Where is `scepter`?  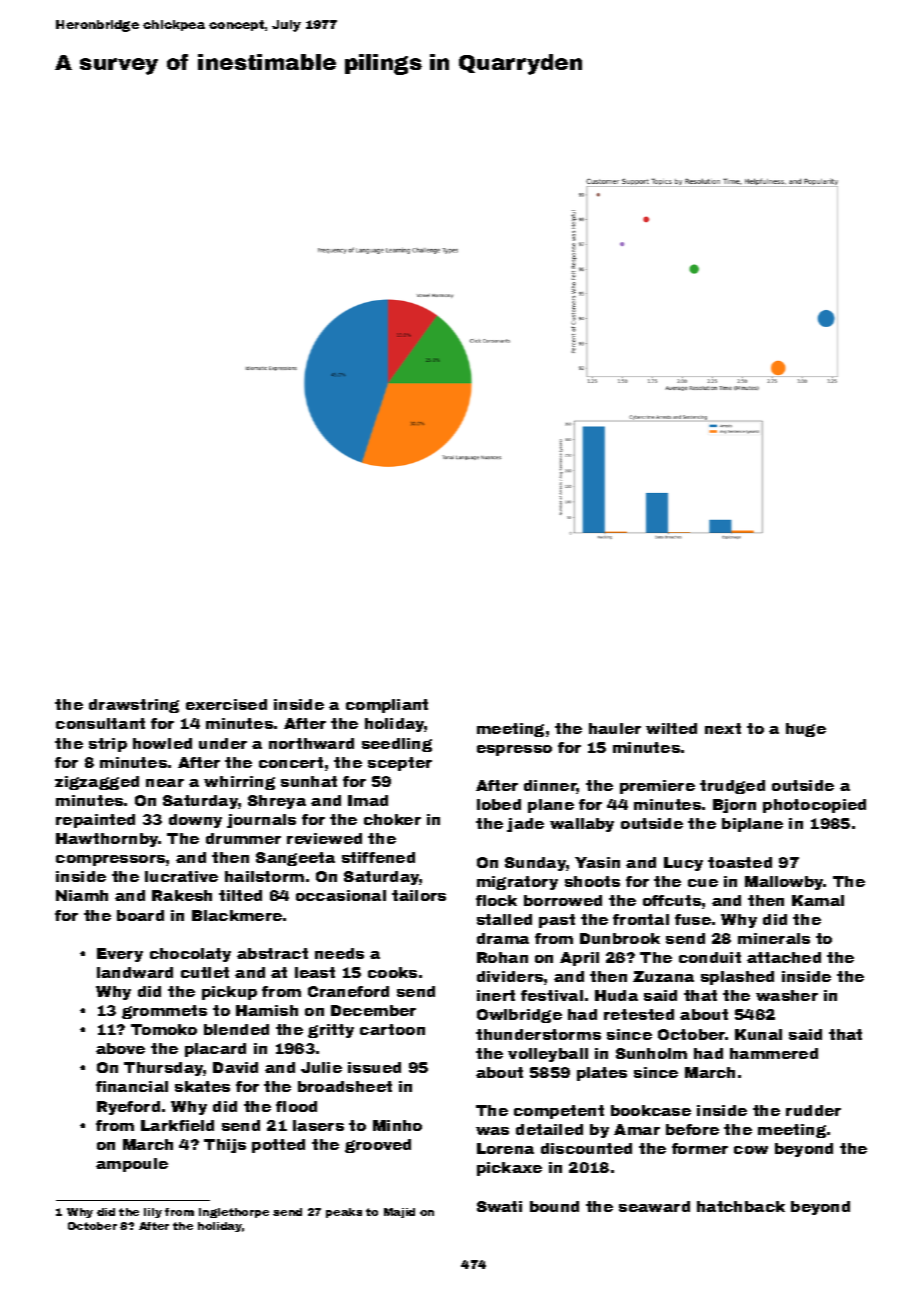 scepter is located at coordinates (400, 764).
